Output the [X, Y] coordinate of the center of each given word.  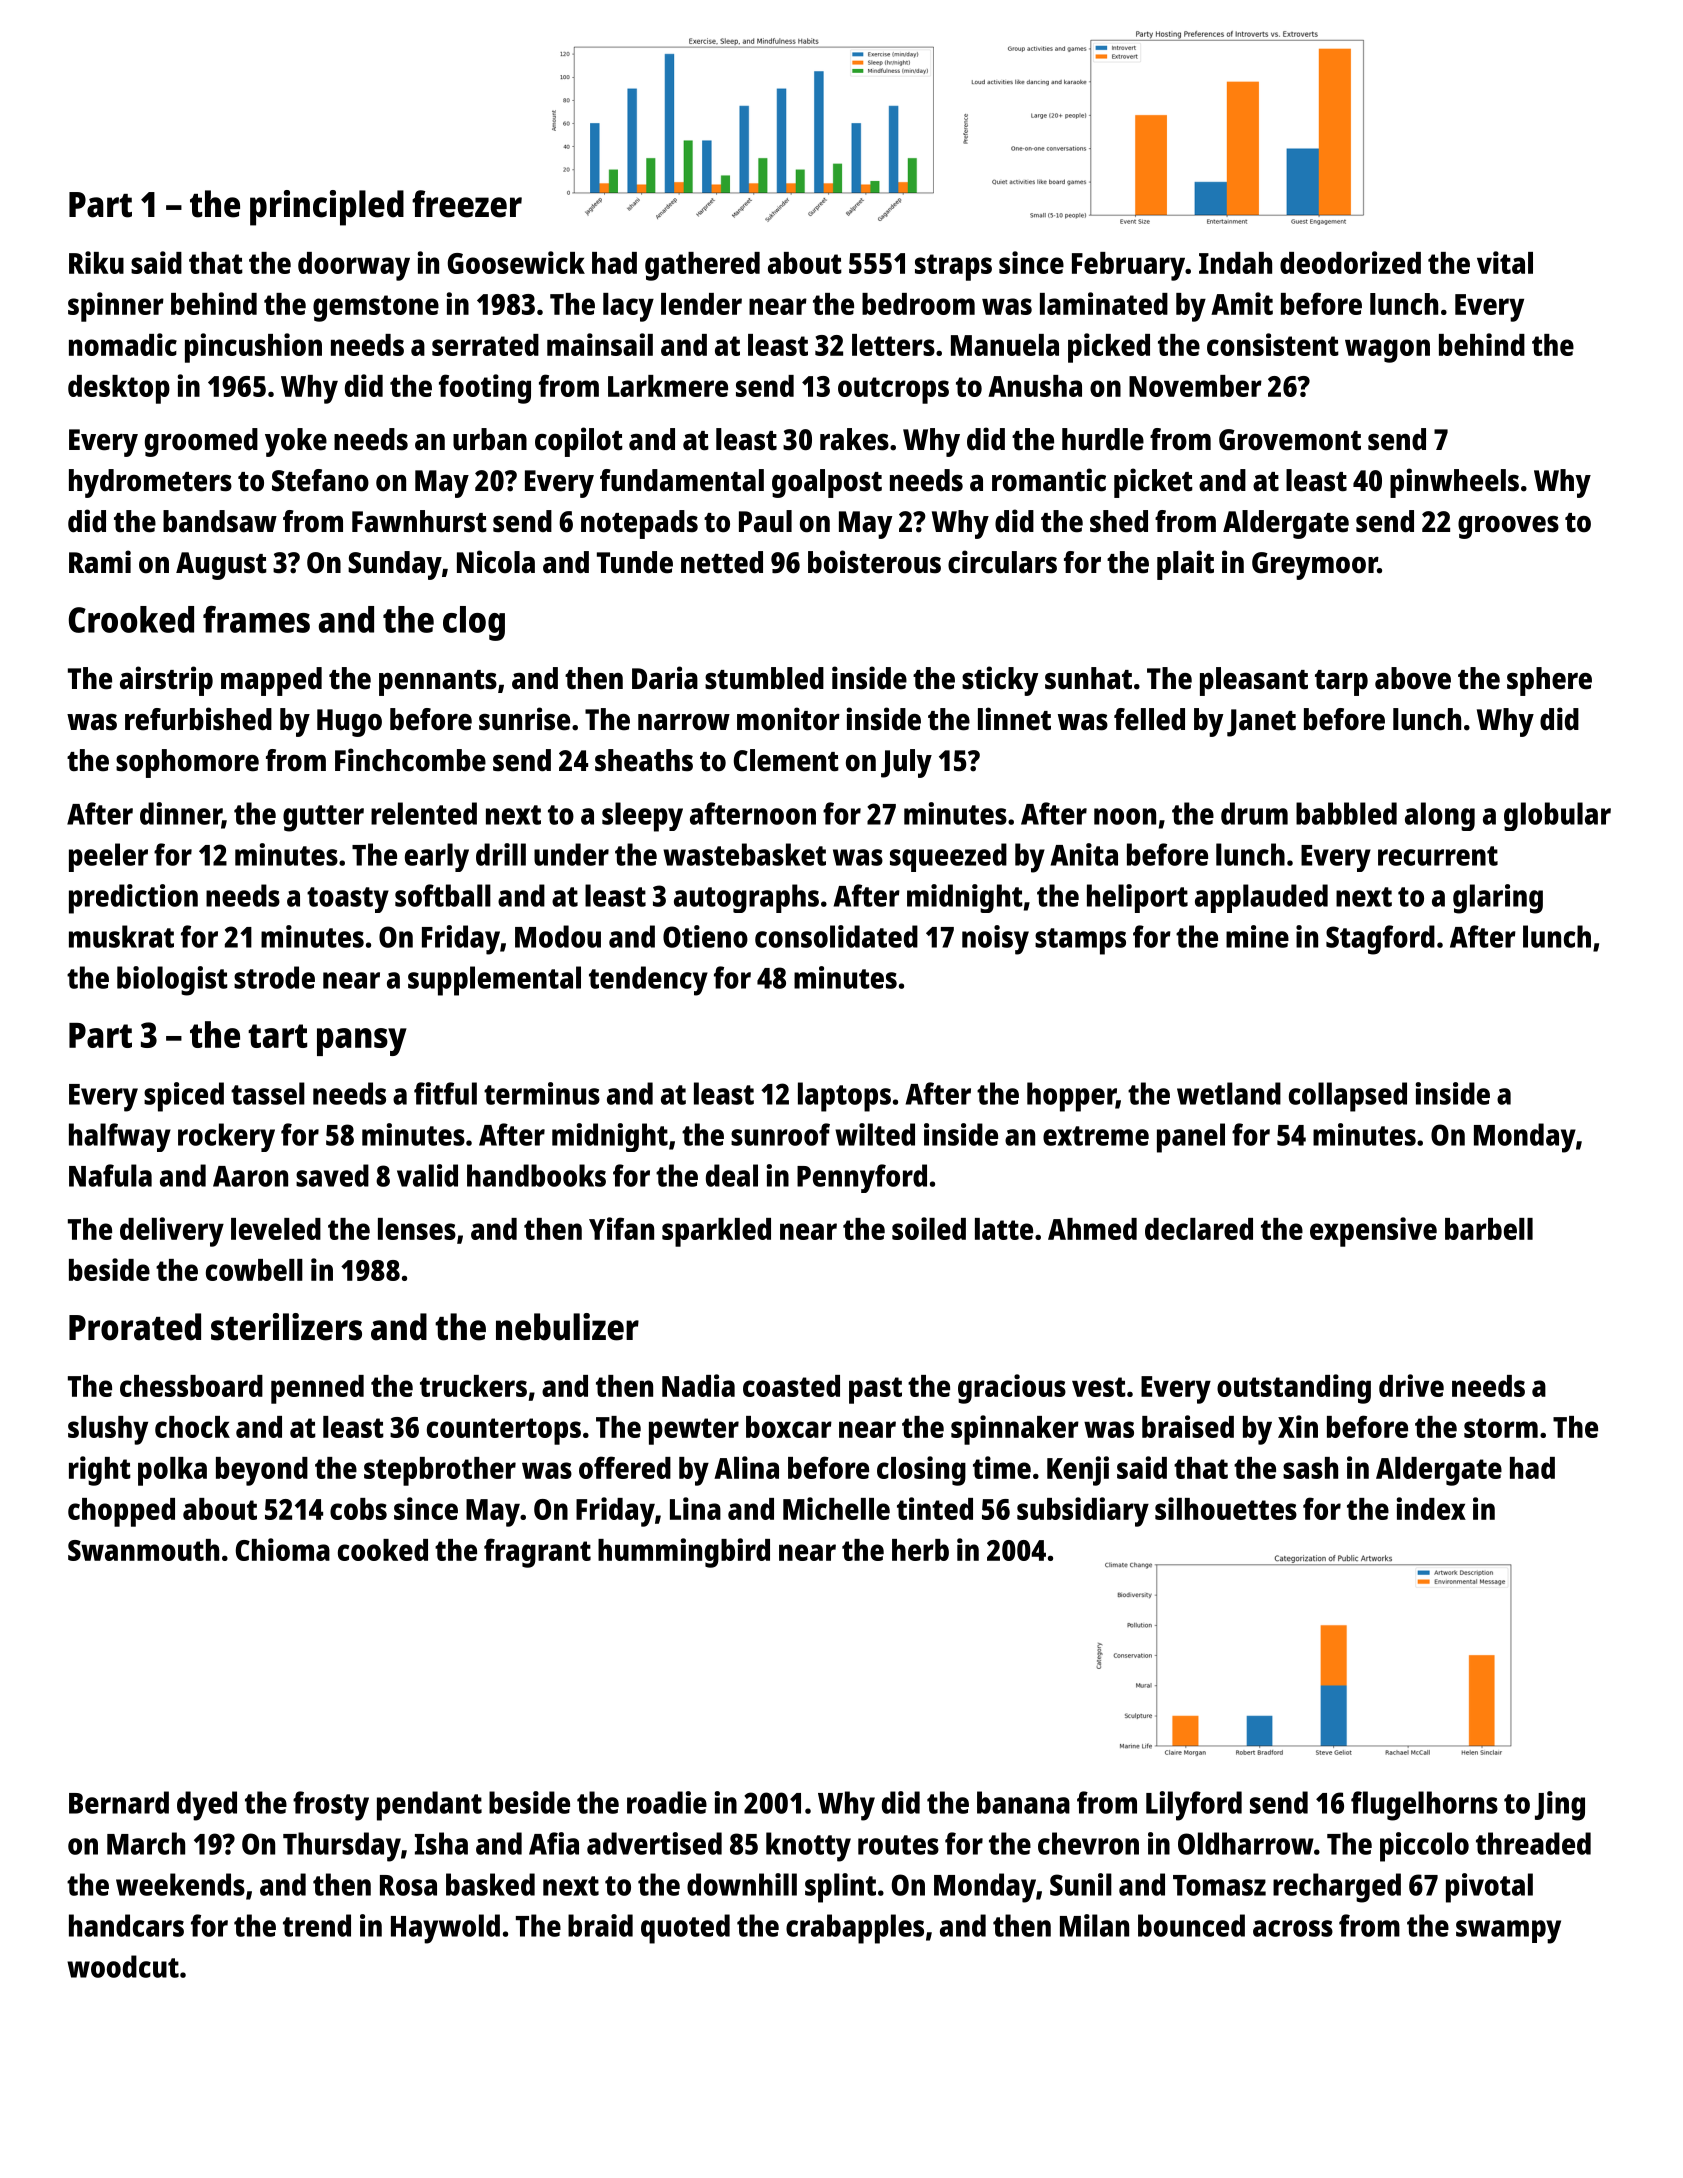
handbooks [536, 1175]
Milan [1094, 1925]
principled [327, 208]
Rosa [408, 1885]
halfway [120, 1137]
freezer [467, 204]
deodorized [1350, 262]
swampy [1508, 1932]
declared [1199, 1229]
